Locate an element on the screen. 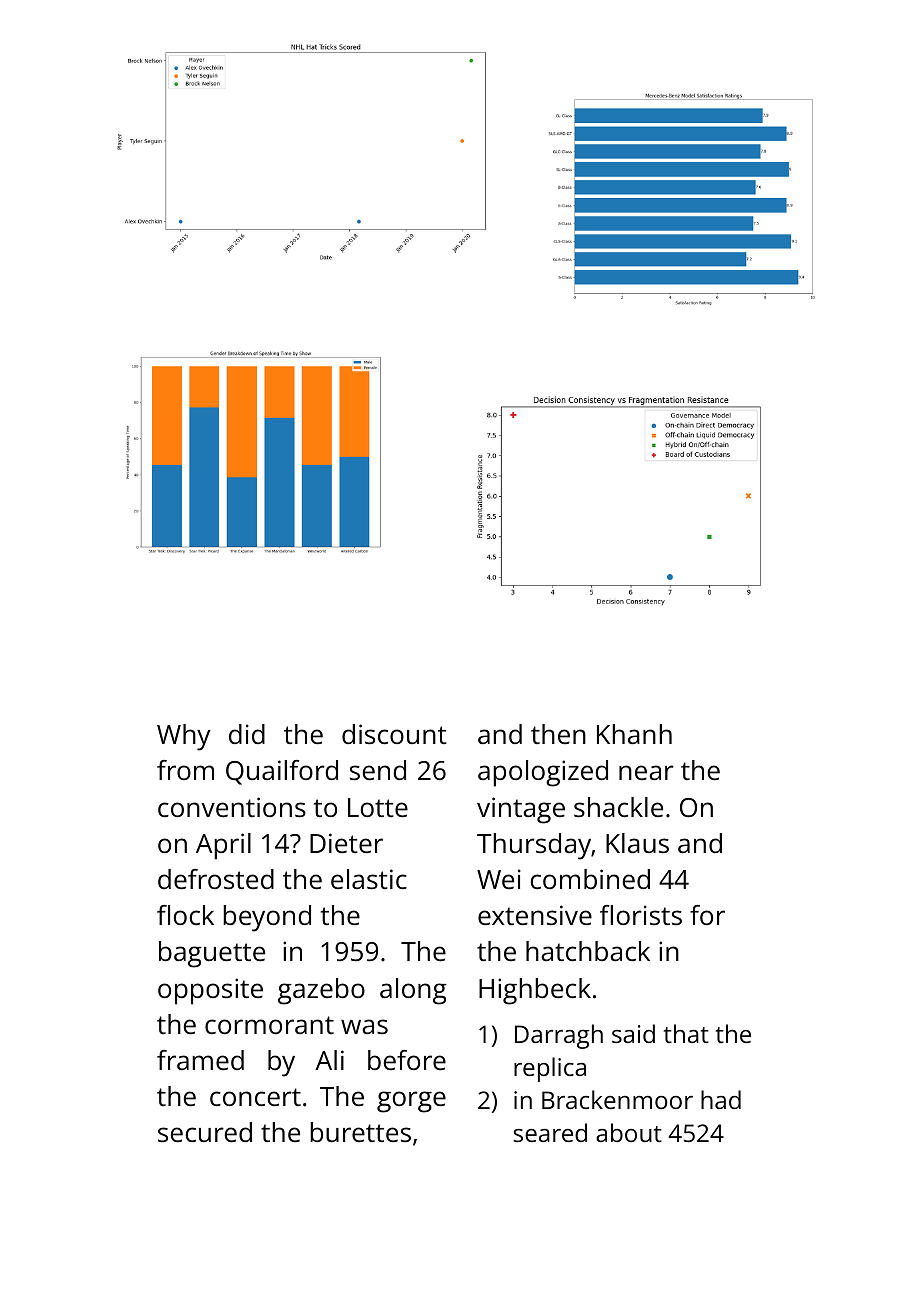 The width and height of the screenshot is (924, 1311). florists is located at coordinates (641, 915).
